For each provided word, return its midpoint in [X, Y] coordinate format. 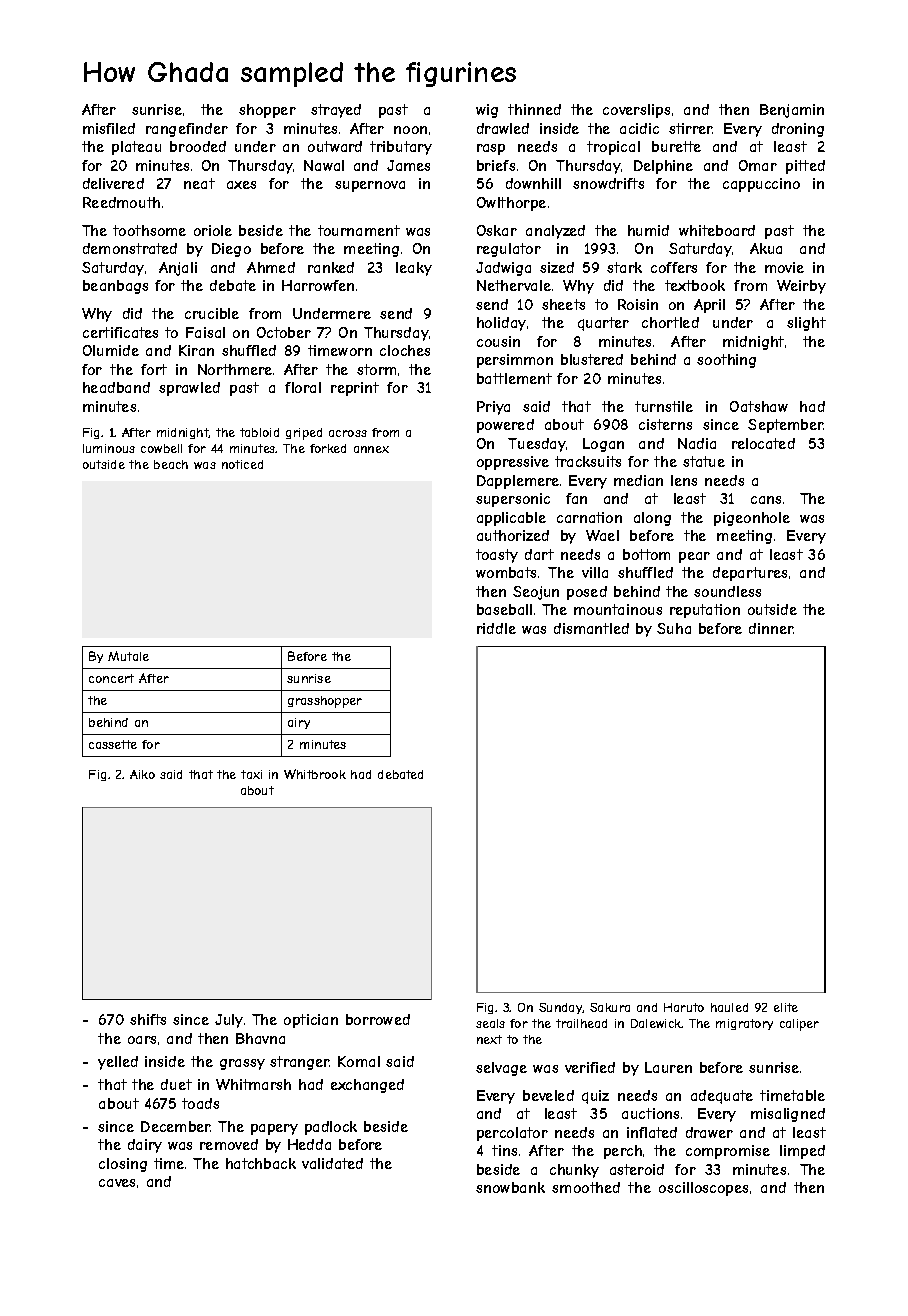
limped [802, 1152]
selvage [501, 1069]
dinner [771, 628]
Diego [231, 250]
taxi [251, 774]
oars [142, 1040]
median [638, 480]
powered [505, 426]
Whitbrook [315, 774]
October [284, 332]
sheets [563, 304]
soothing [726, 361]
